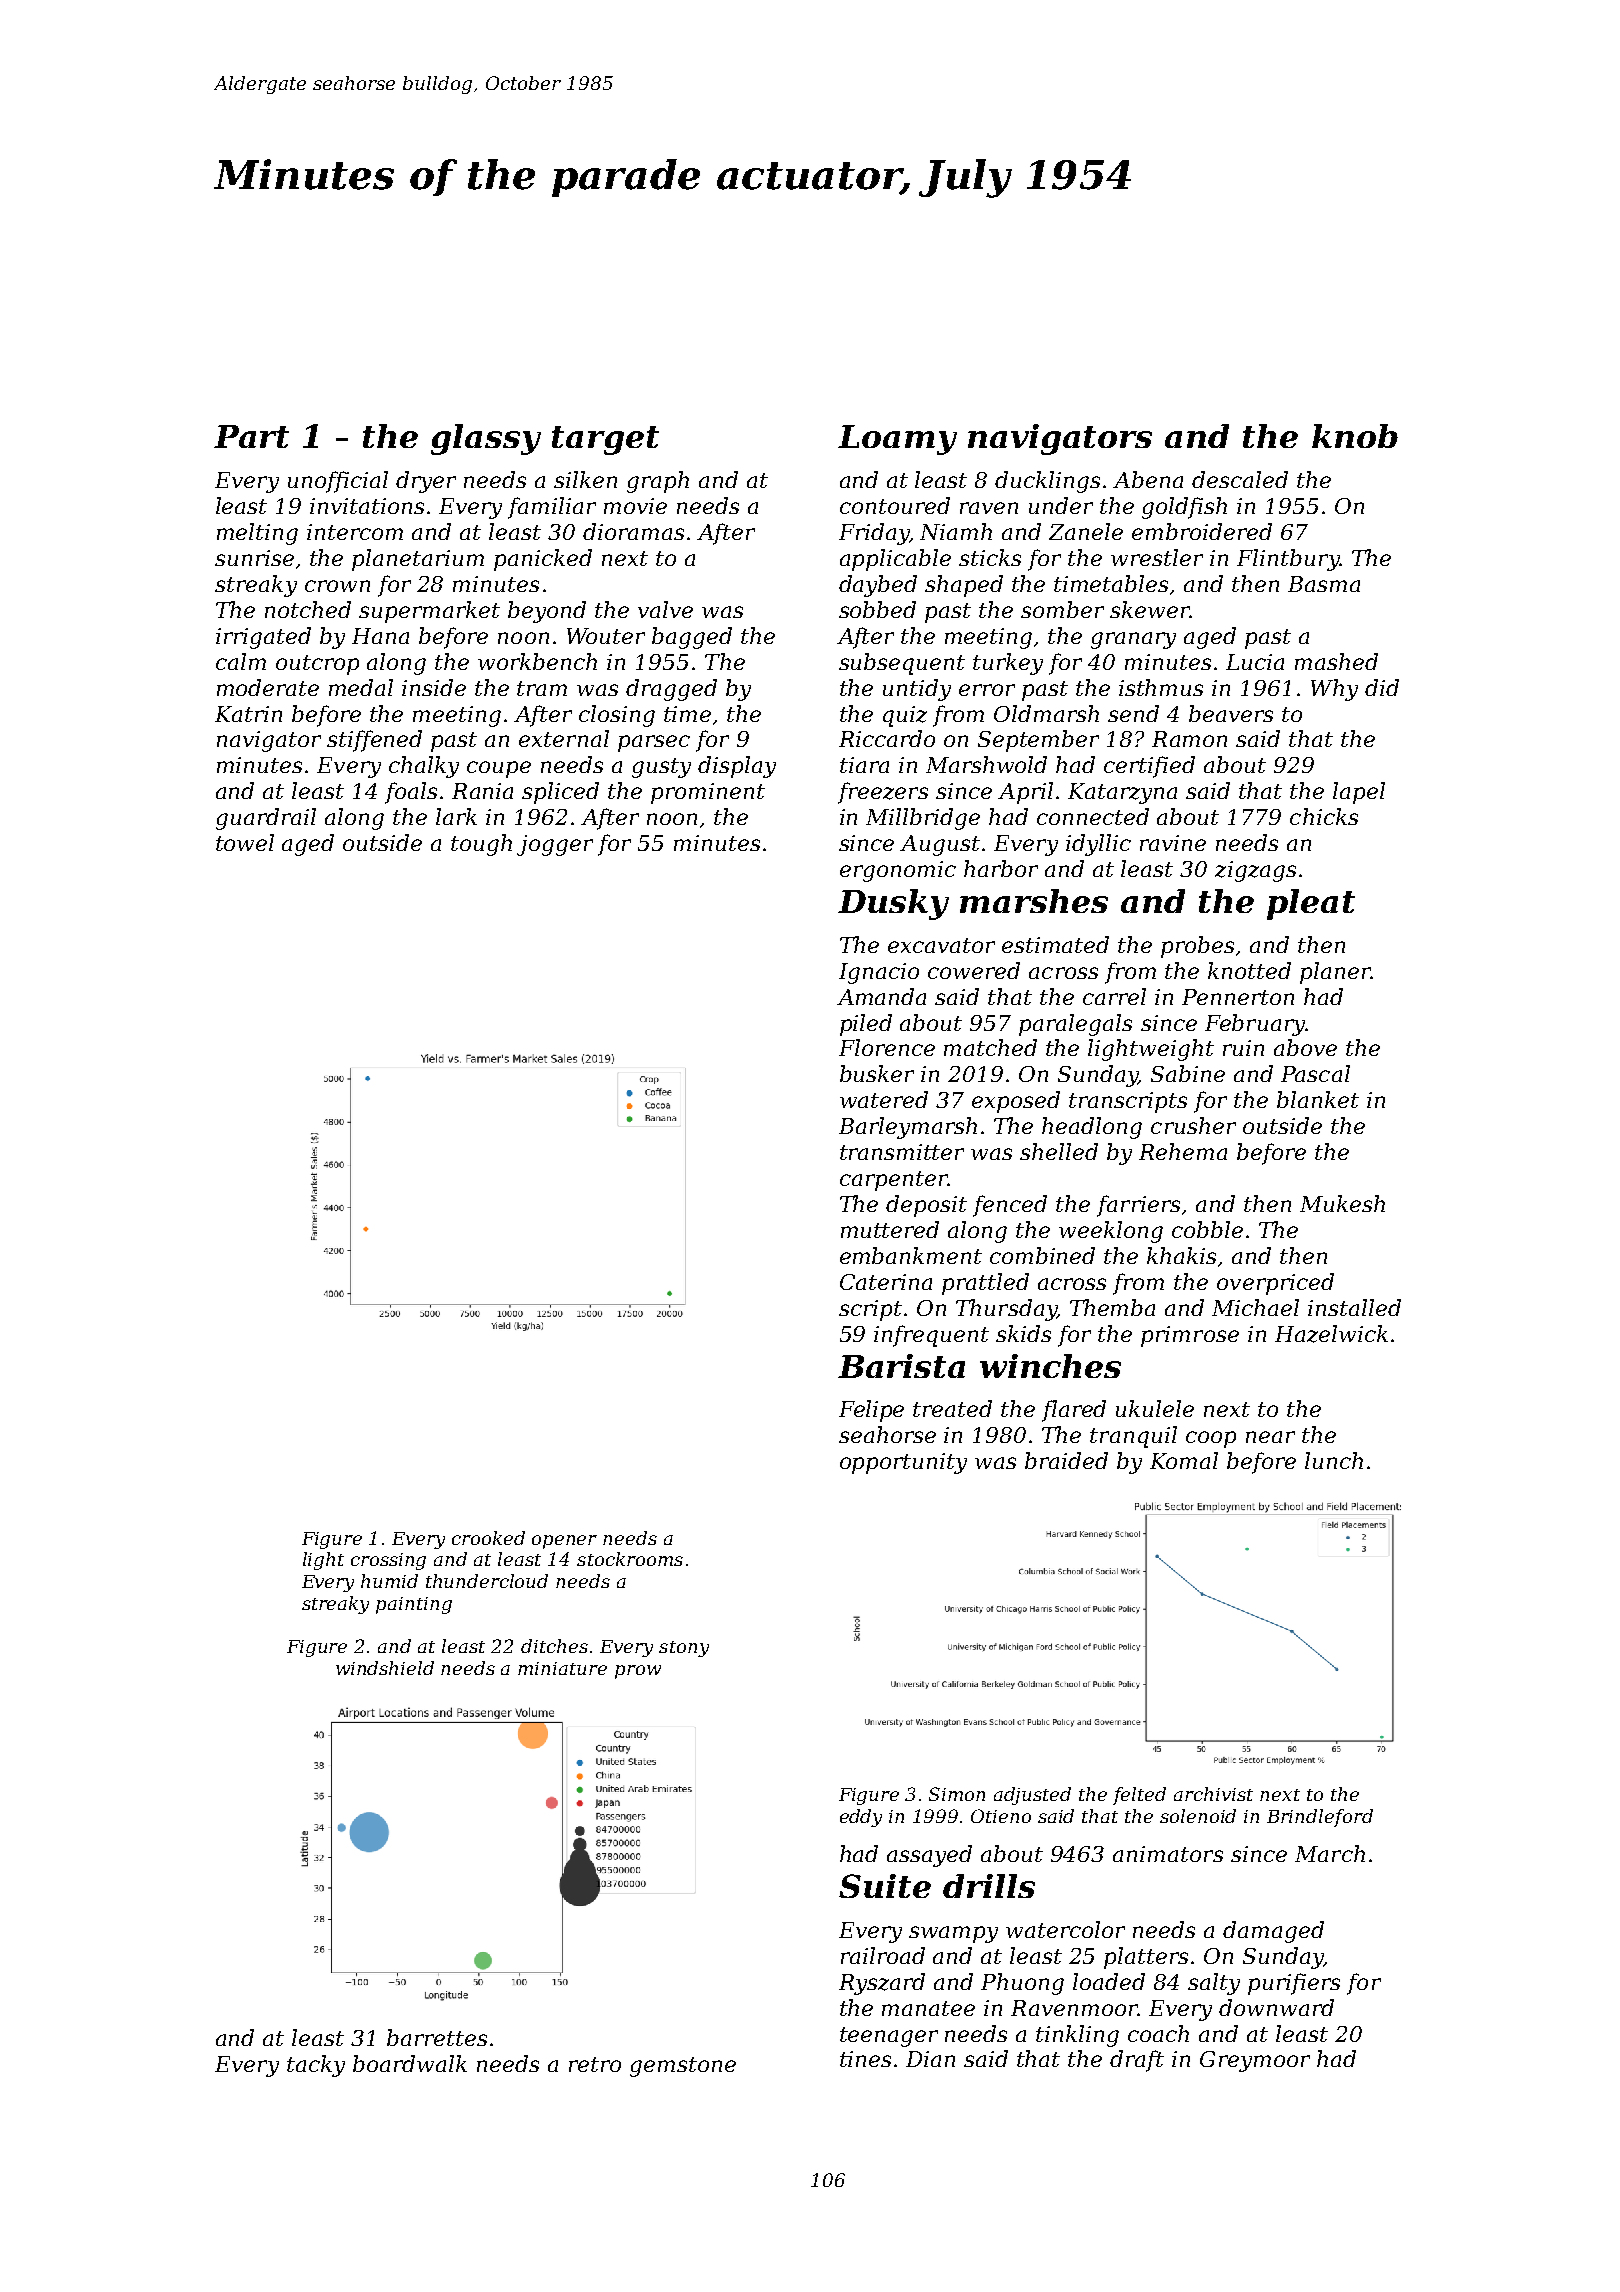 This document has width=1620, height=2292. I want to click on crooked, so click(488, 1538).
